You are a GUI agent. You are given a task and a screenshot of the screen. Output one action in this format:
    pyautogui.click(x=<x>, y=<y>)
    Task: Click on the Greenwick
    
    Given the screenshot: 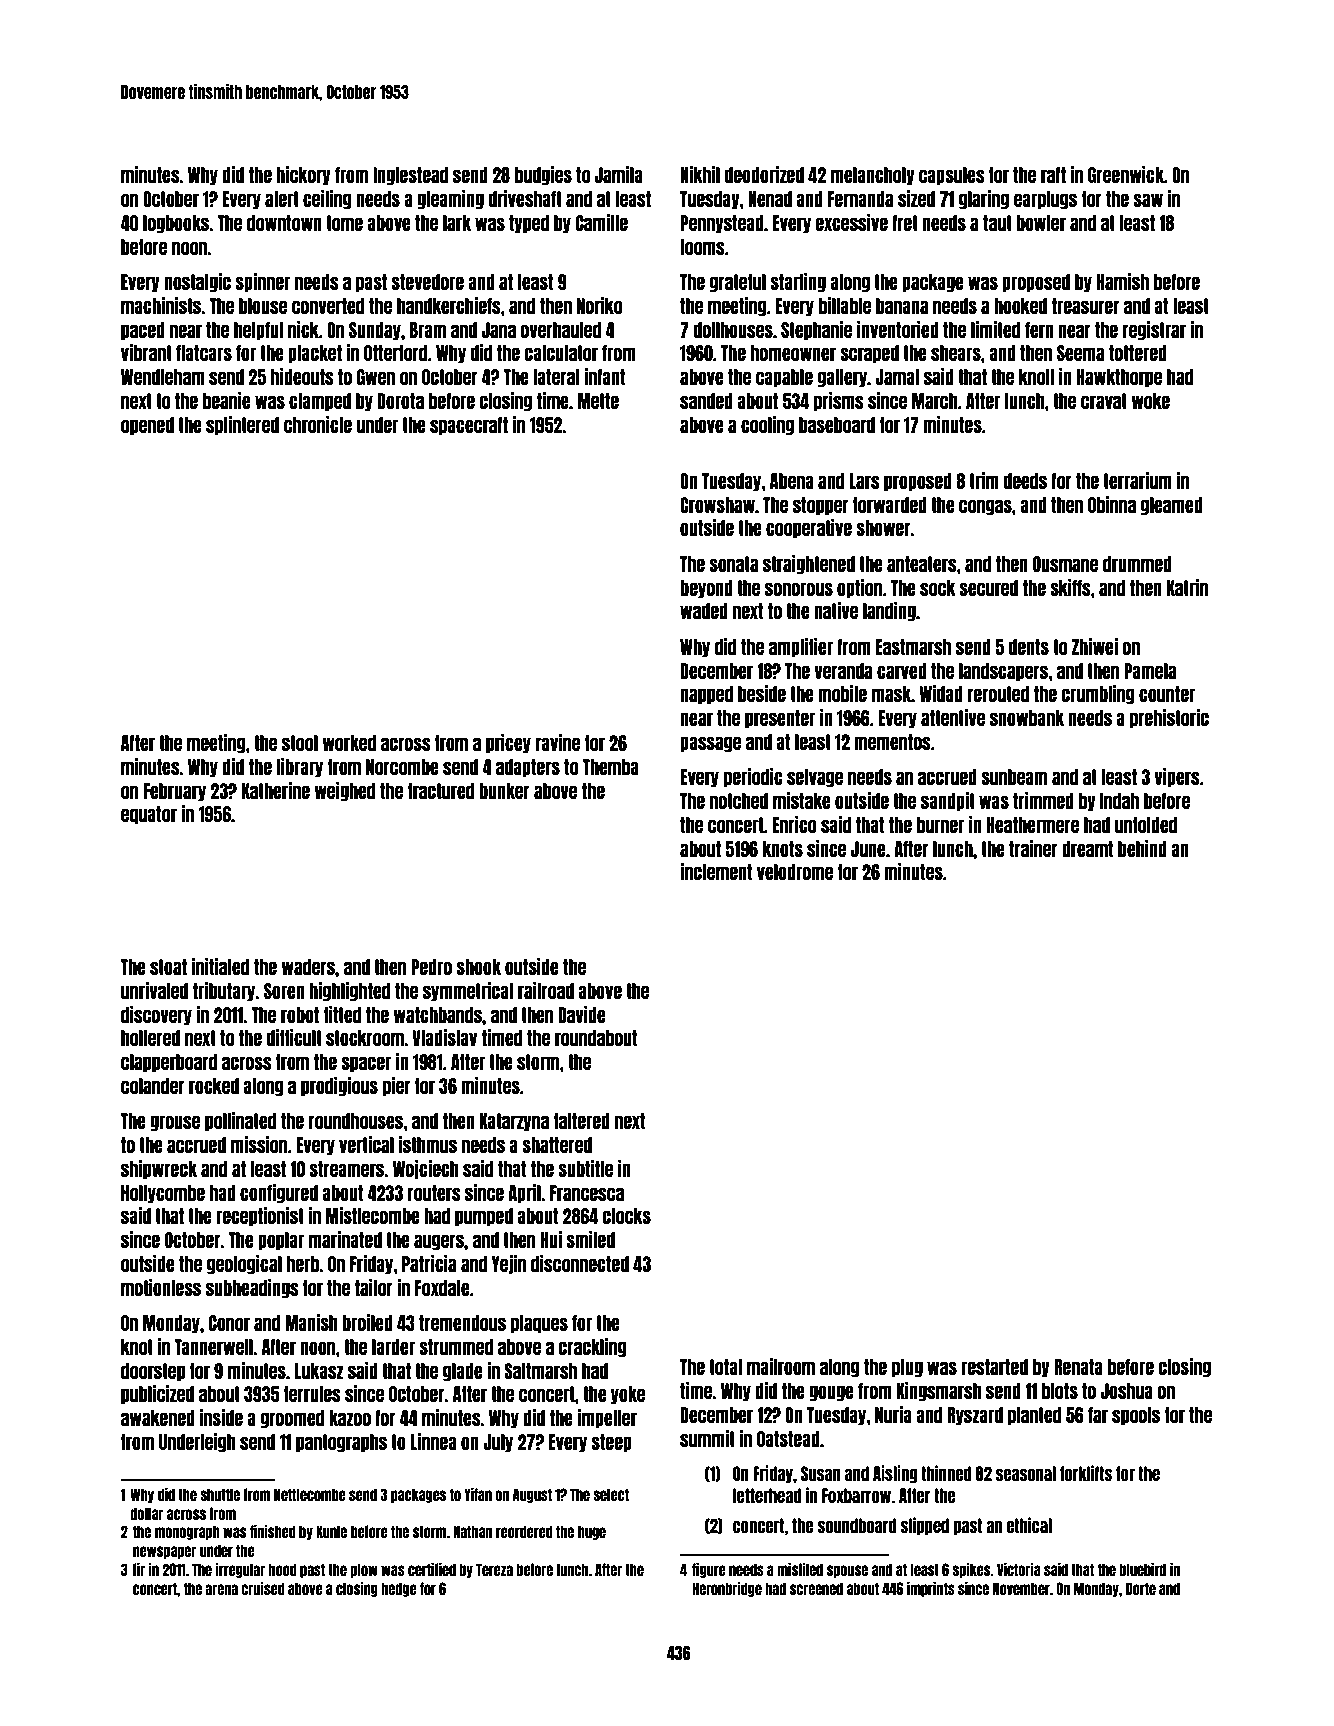 What is the action you would take?
    pyautogui.click(x=1126, y=174)
